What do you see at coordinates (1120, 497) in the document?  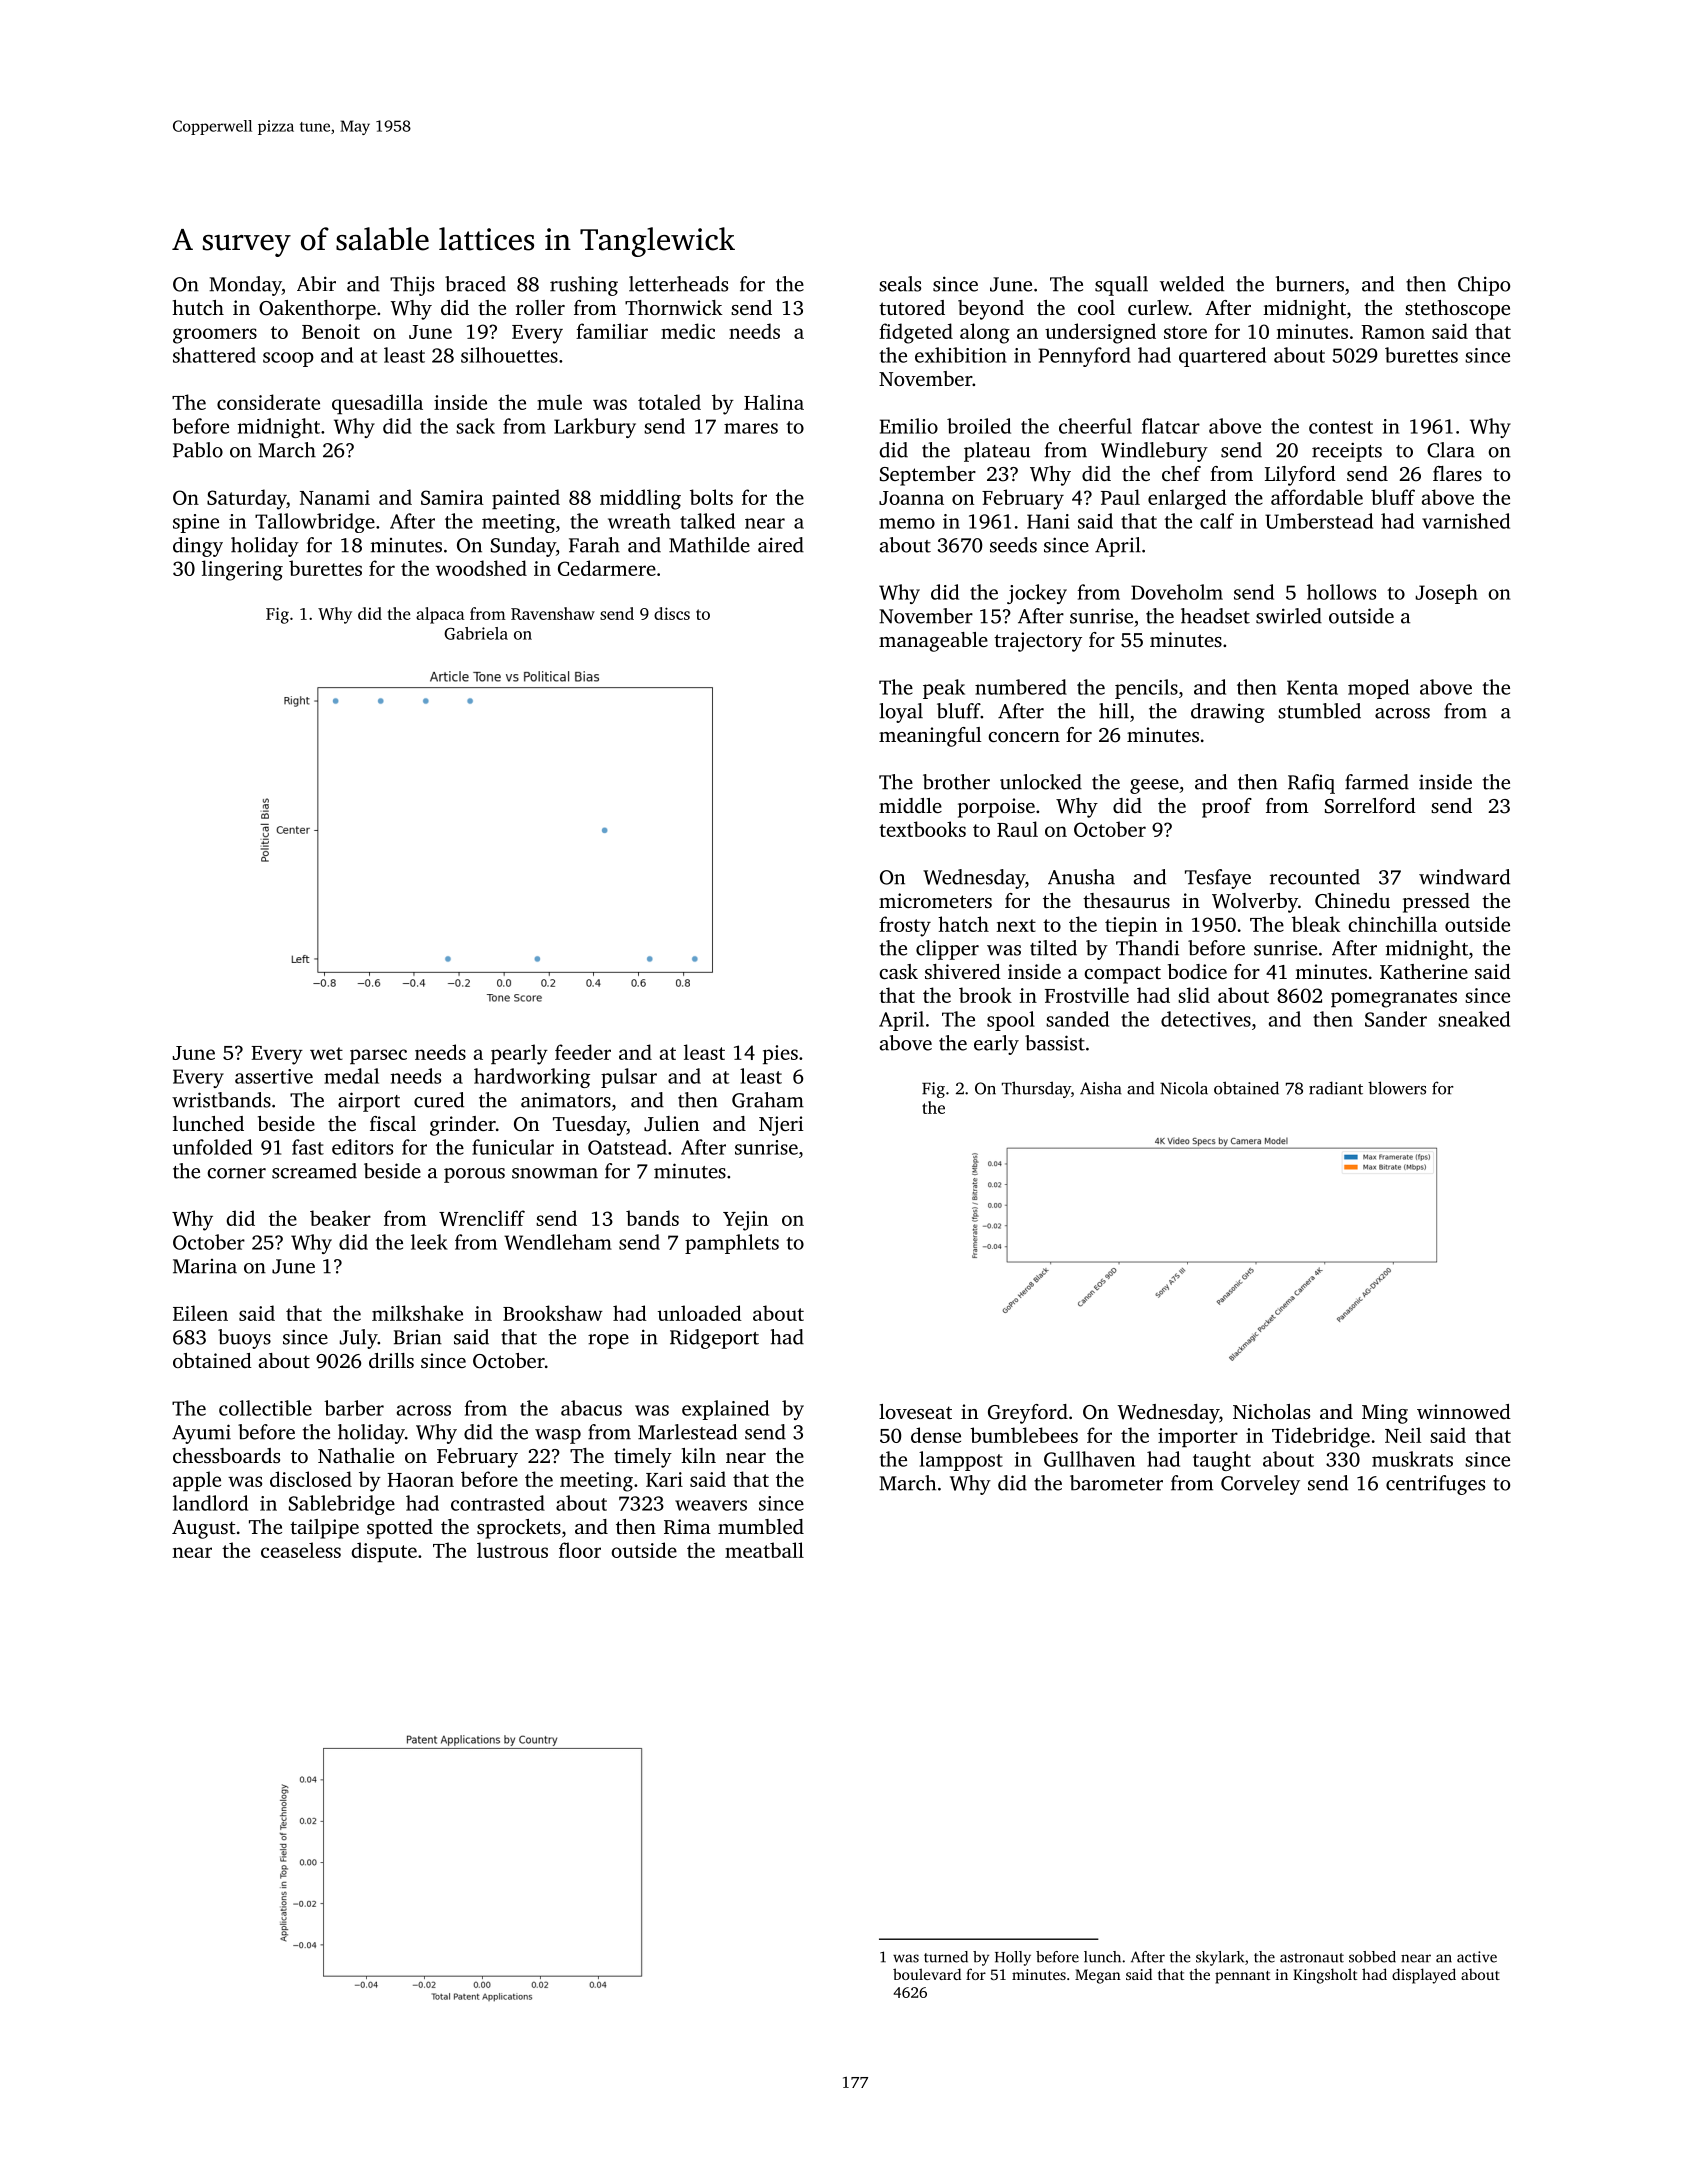 I see `Paul` at bounding box center [1120, 497].
